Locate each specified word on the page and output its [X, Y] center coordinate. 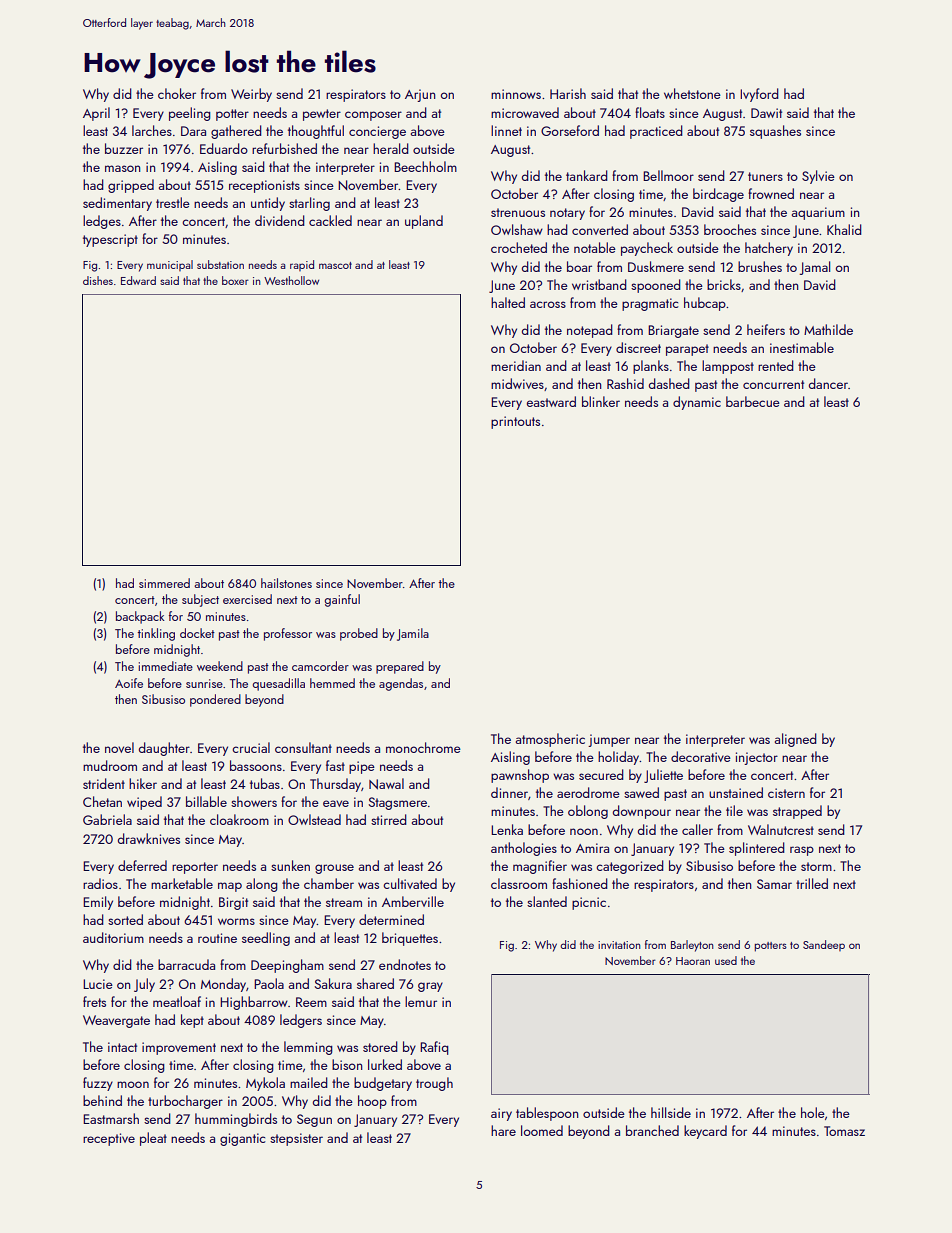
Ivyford [759, 95]
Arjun [420, 95]
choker [177, 93]
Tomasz [844, 1131]
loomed [542, 1130]
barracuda [186, 964]
